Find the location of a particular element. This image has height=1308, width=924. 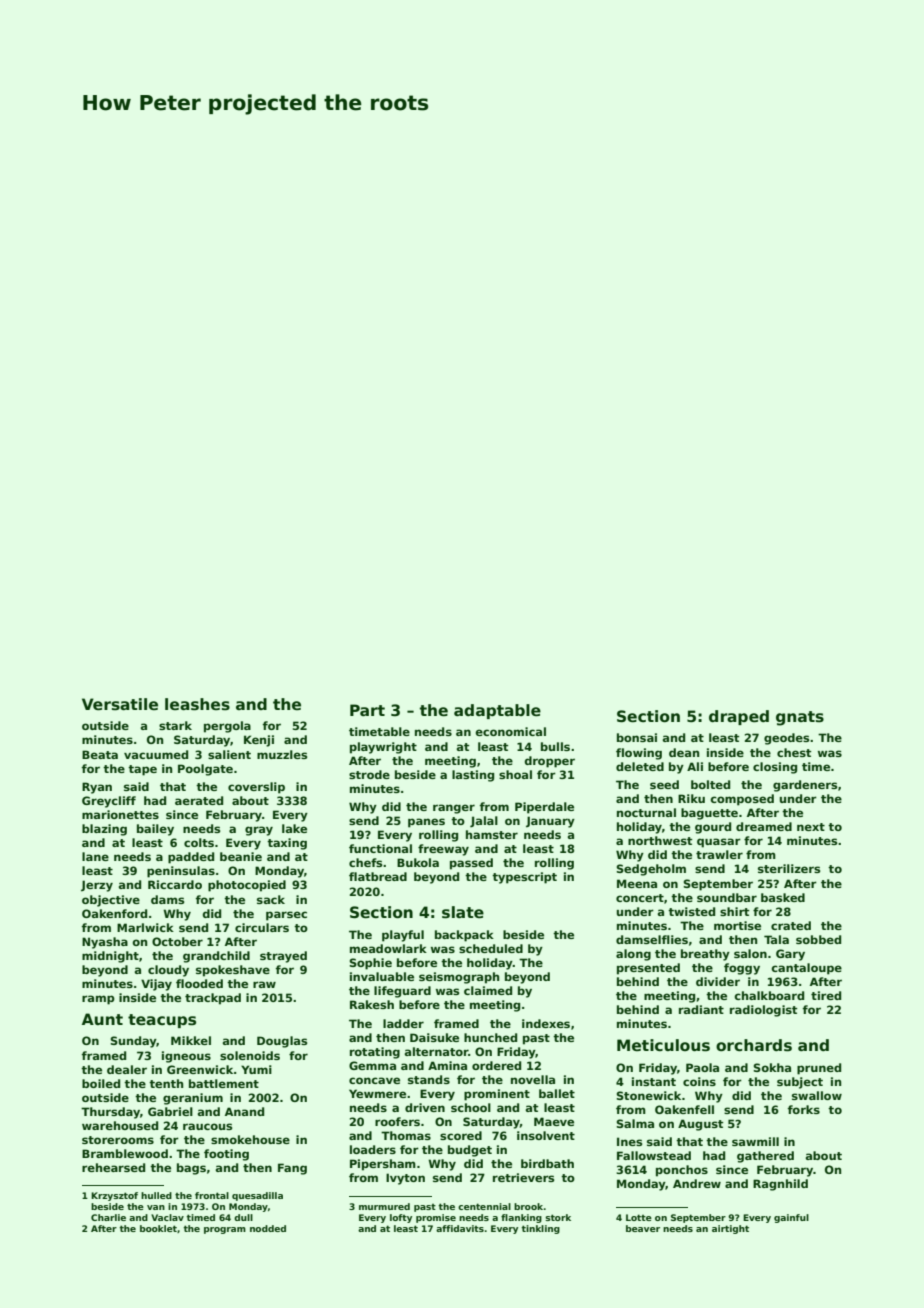

Piperdale is located at coordinates (544, 808).
